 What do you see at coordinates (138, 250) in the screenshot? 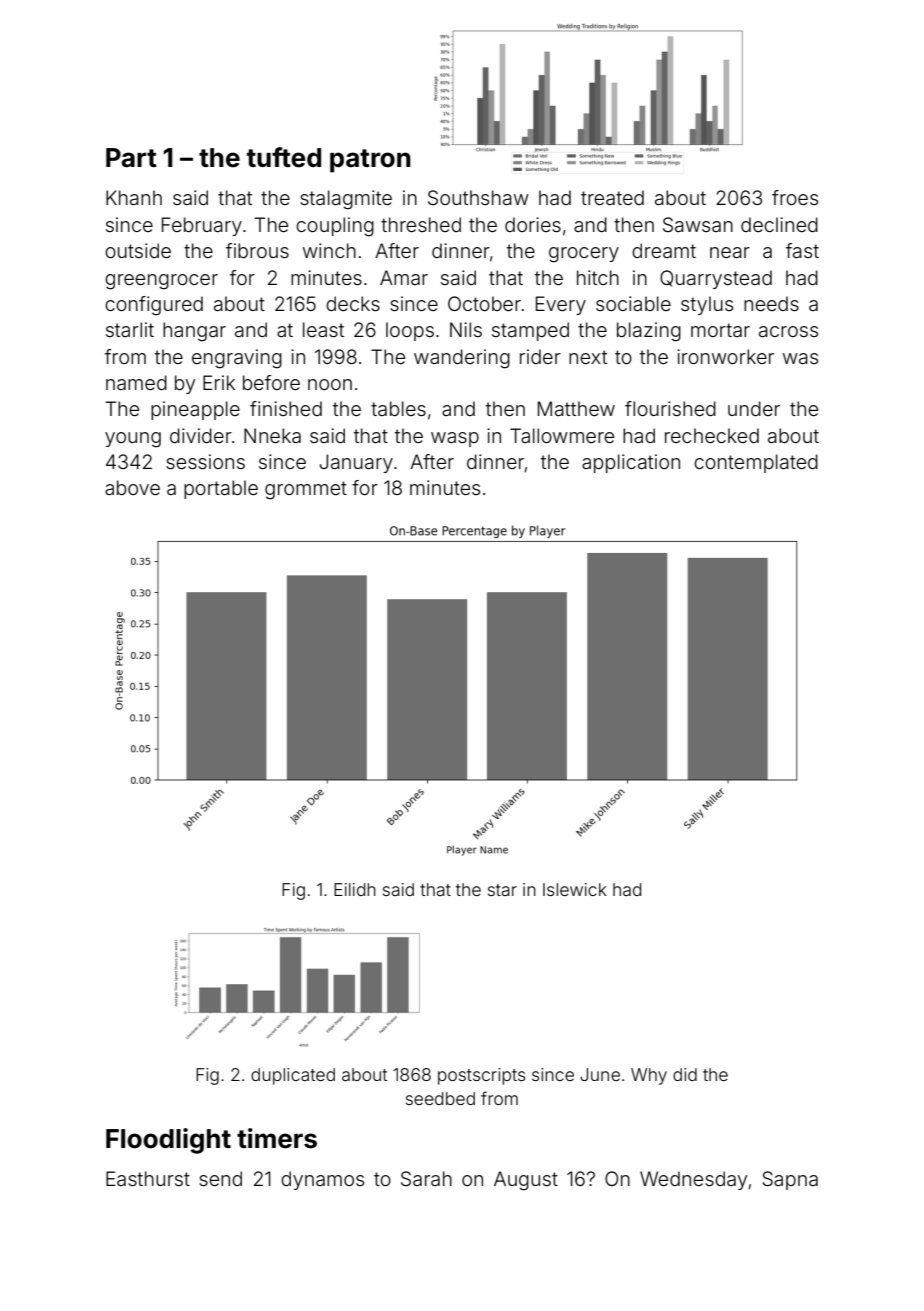
I see `outside` at bounding box center [138, 250].
